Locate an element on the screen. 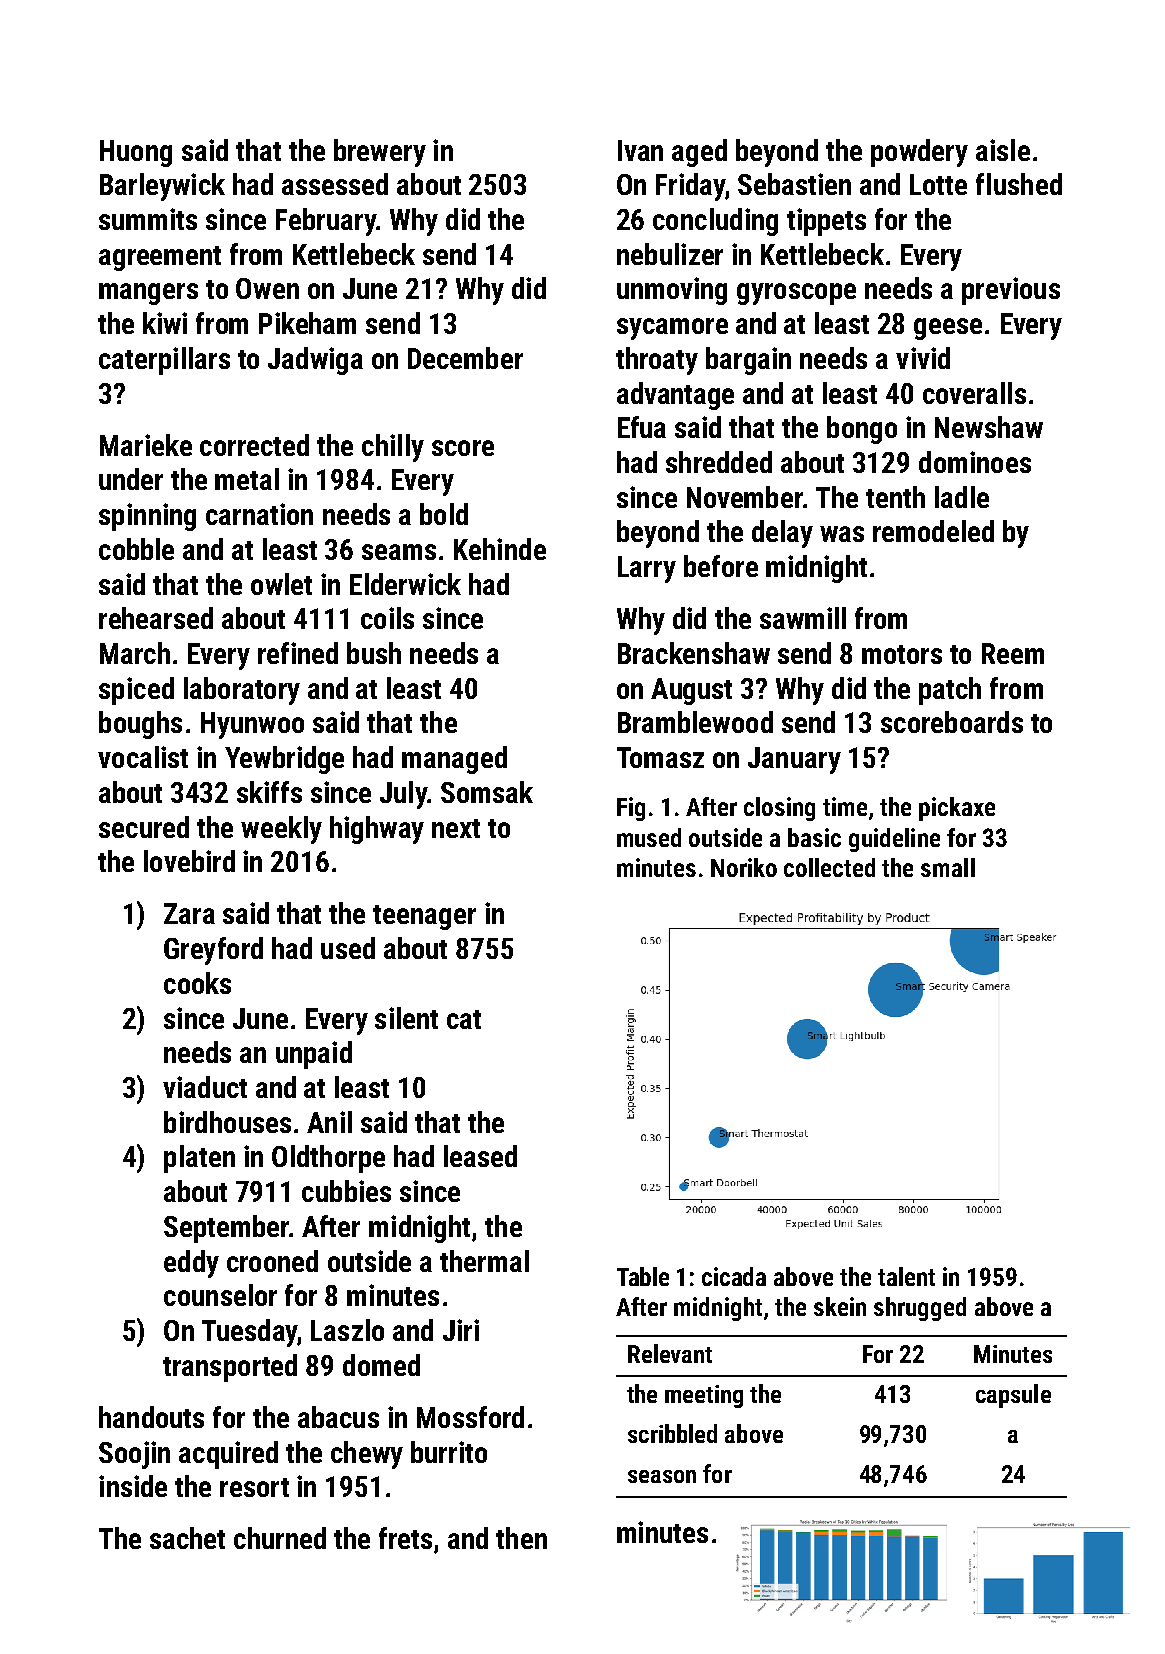  closing is located at coordinates (779, 809).
